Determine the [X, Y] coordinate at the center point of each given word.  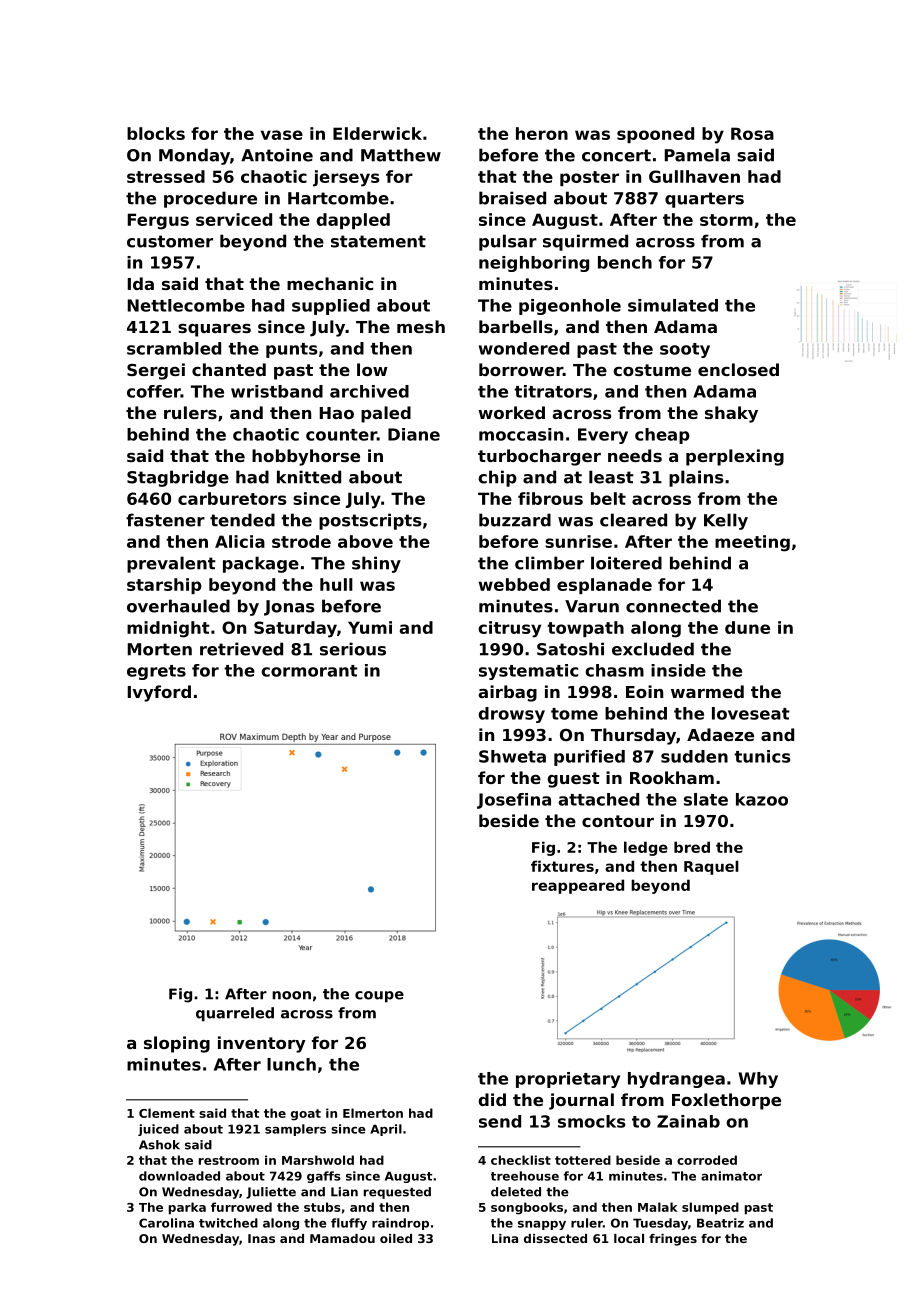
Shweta [512, 756]
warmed [707, 691]
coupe [379, 997]
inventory [262, 1044]
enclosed [738, 369]
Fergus [158, 221]
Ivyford [159, 693]
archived [369, 391]
